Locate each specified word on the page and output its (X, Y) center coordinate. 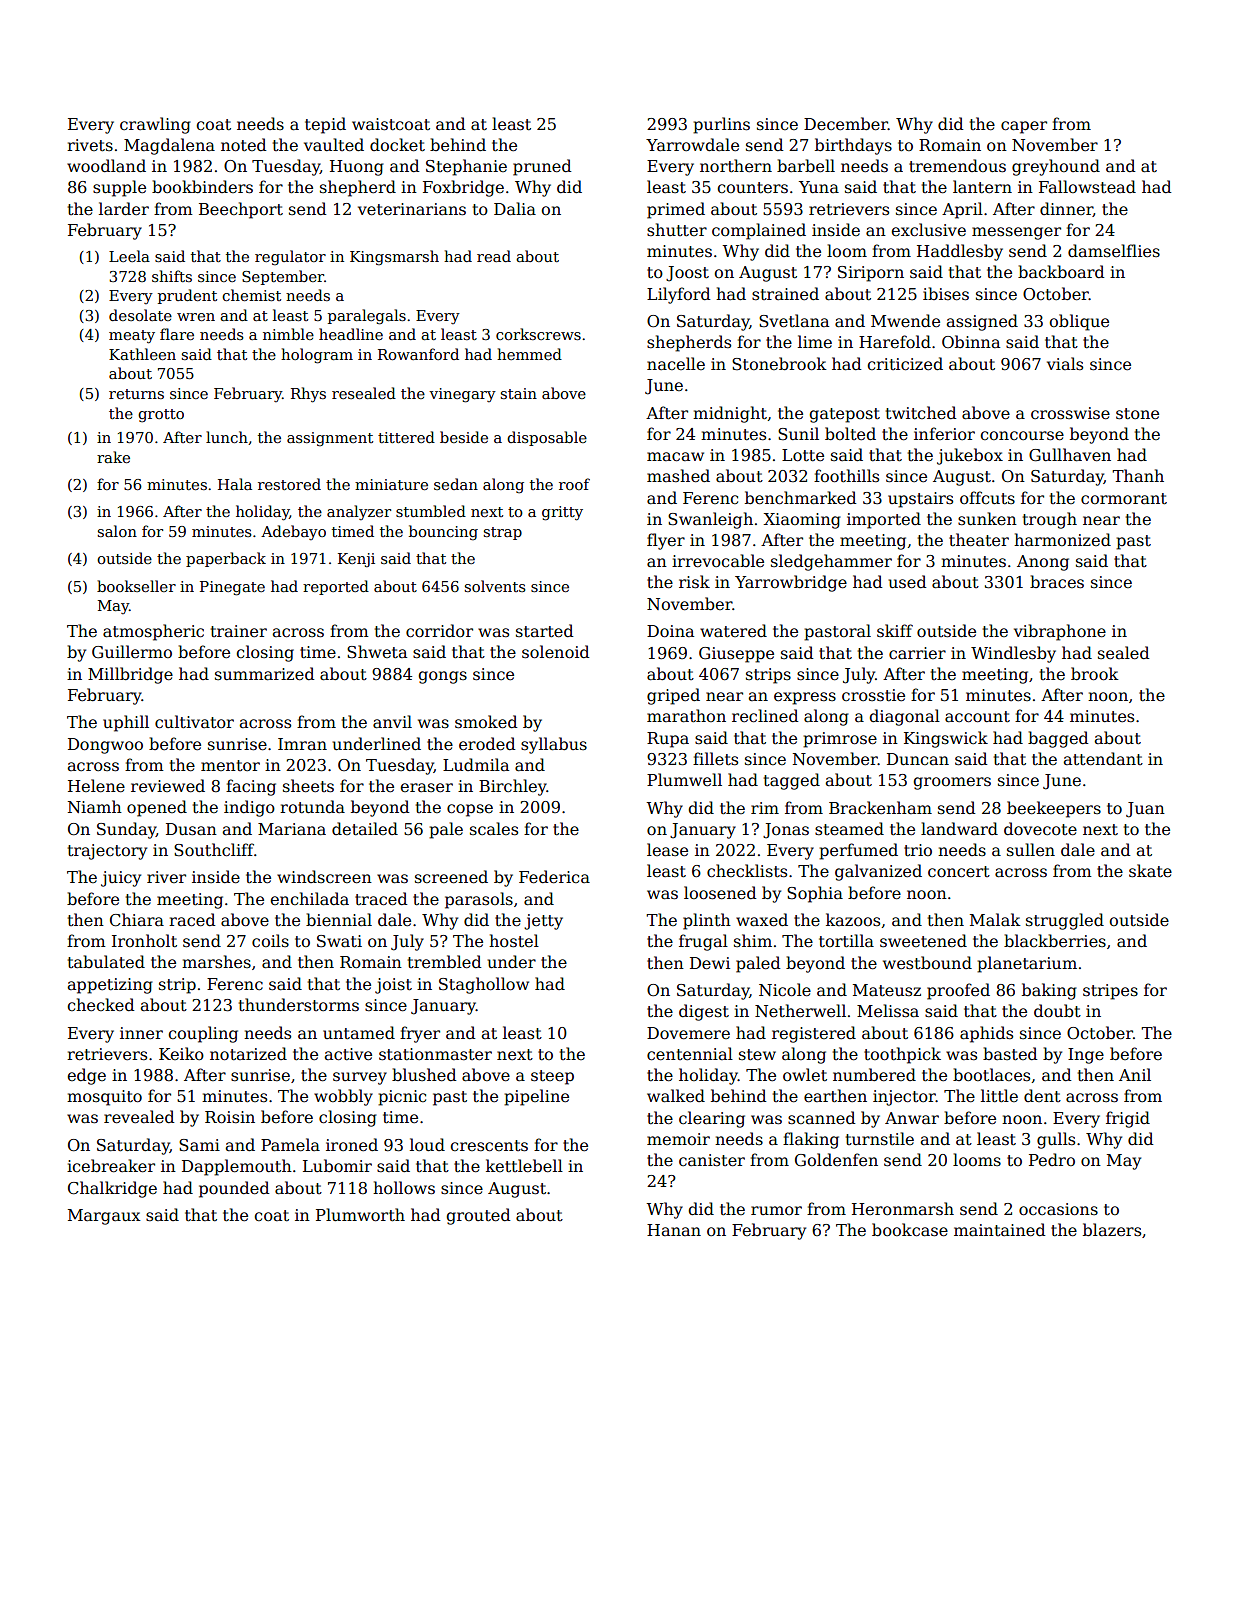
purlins (721, 125)
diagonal (904, 717)
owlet (805, 1075)
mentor (230, 765)
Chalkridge (112, 1189)
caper (1024, 127)
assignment (330, 439)
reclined (765, 716)
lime (815, 341)
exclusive (928, 230)
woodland (106, 166)
